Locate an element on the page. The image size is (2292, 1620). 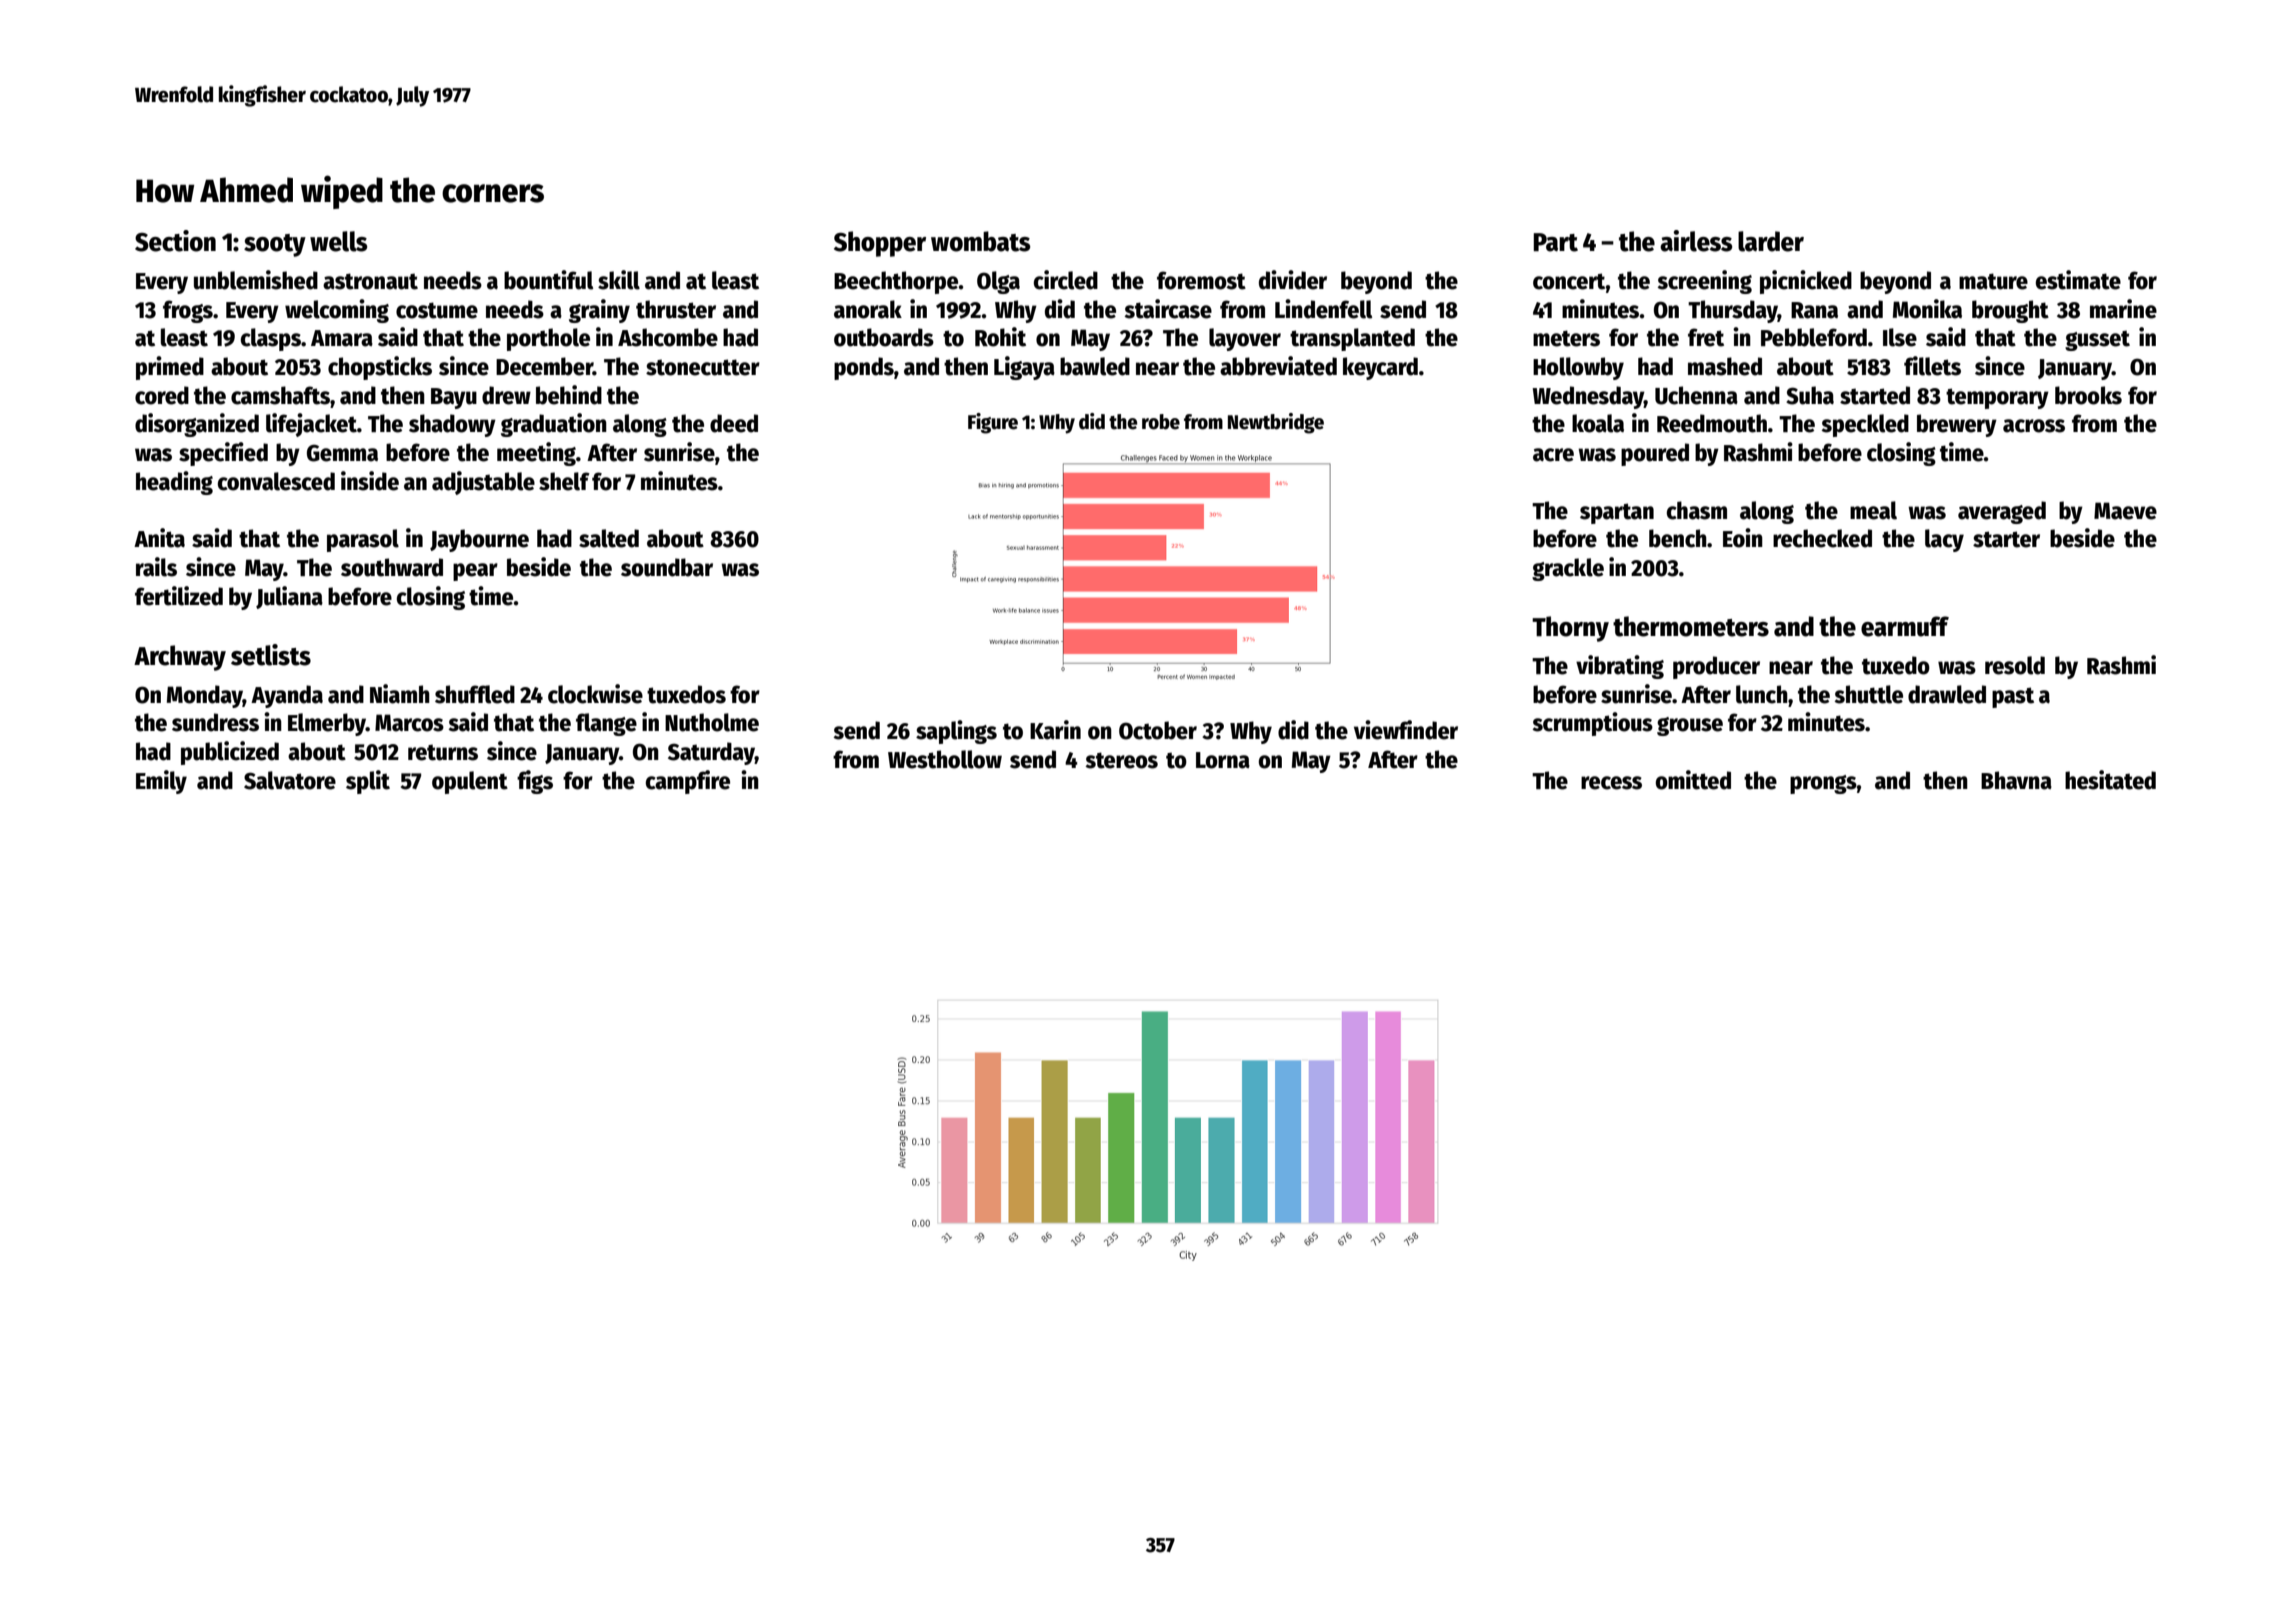
chasm is located at coordinates (1697, 510).
